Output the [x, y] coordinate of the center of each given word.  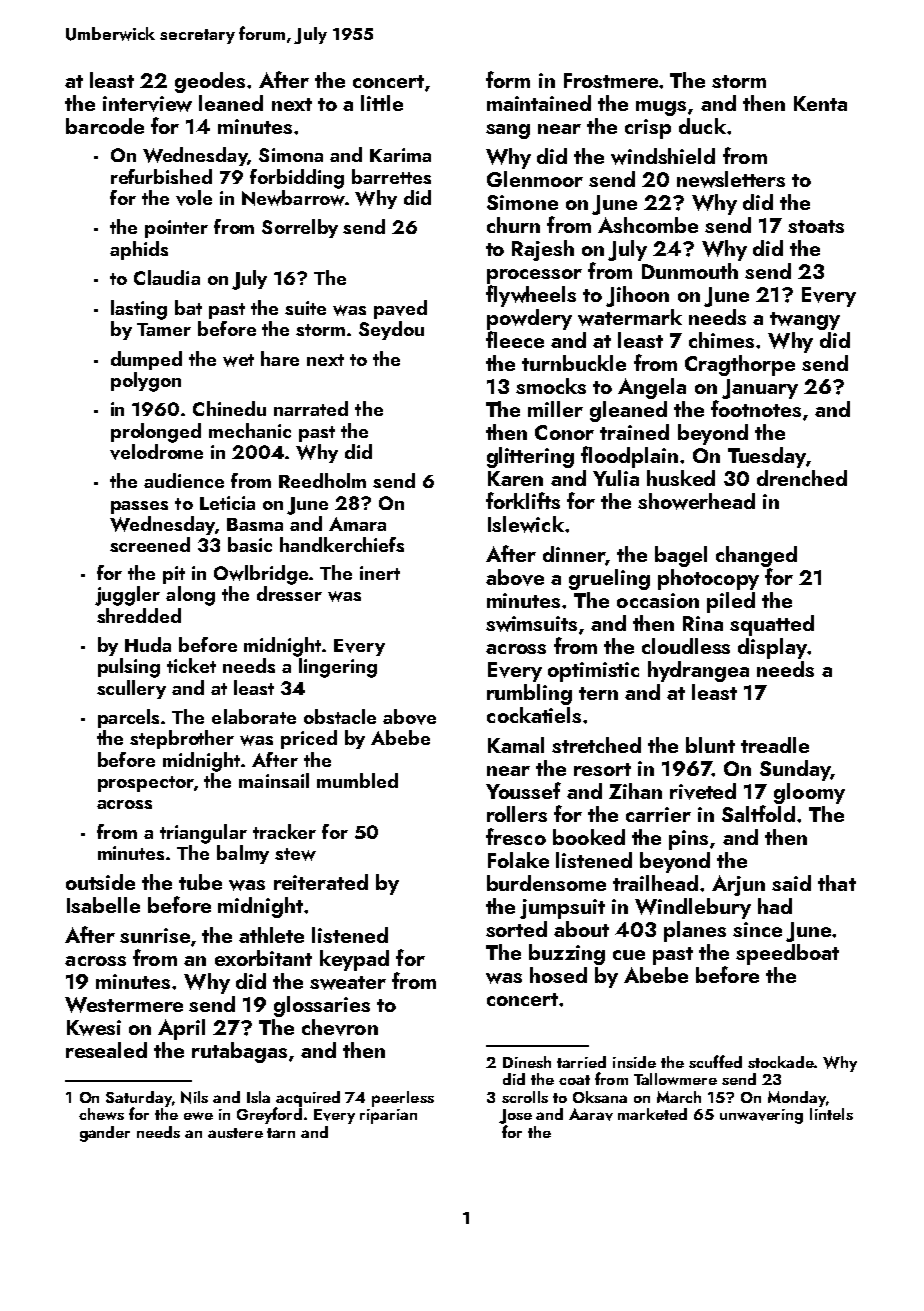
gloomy [809, 793]
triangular [203, 834]
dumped [146, 360]
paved [400, 309]
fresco [516, 836]
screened [150, 544]
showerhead [696, 501]
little [382, 103]
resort [602, 769]
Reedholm [322, 480]
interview [147, 104]
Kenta [820, 103]
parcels [128, 718]
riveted [703, 791]
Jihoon [637, 296]
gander [105, 1134]
